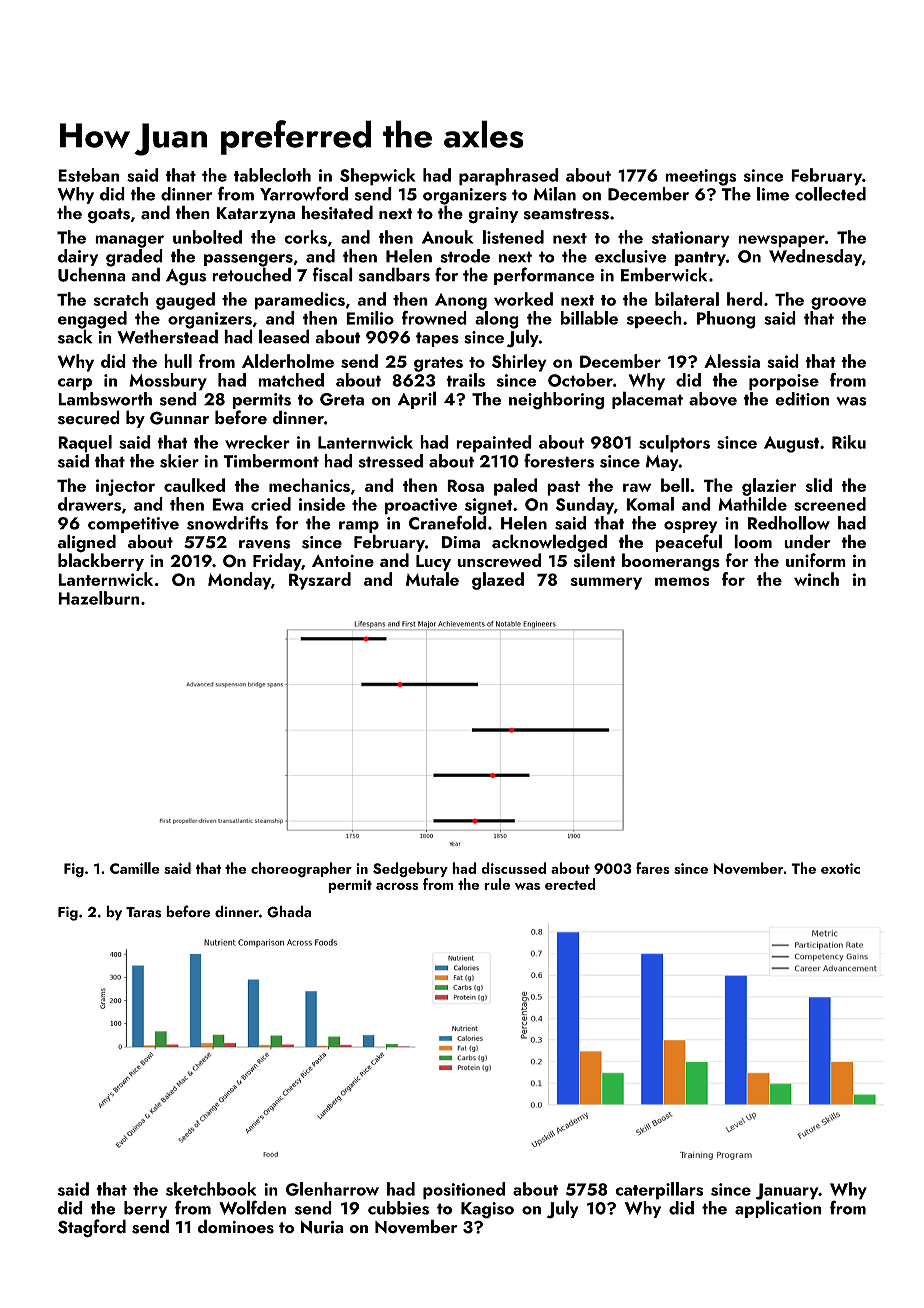 This screenshot has height=1308, width=924. Describe the element at coordinates (75, 336) in the screenshot. I see `sack` at that location.
